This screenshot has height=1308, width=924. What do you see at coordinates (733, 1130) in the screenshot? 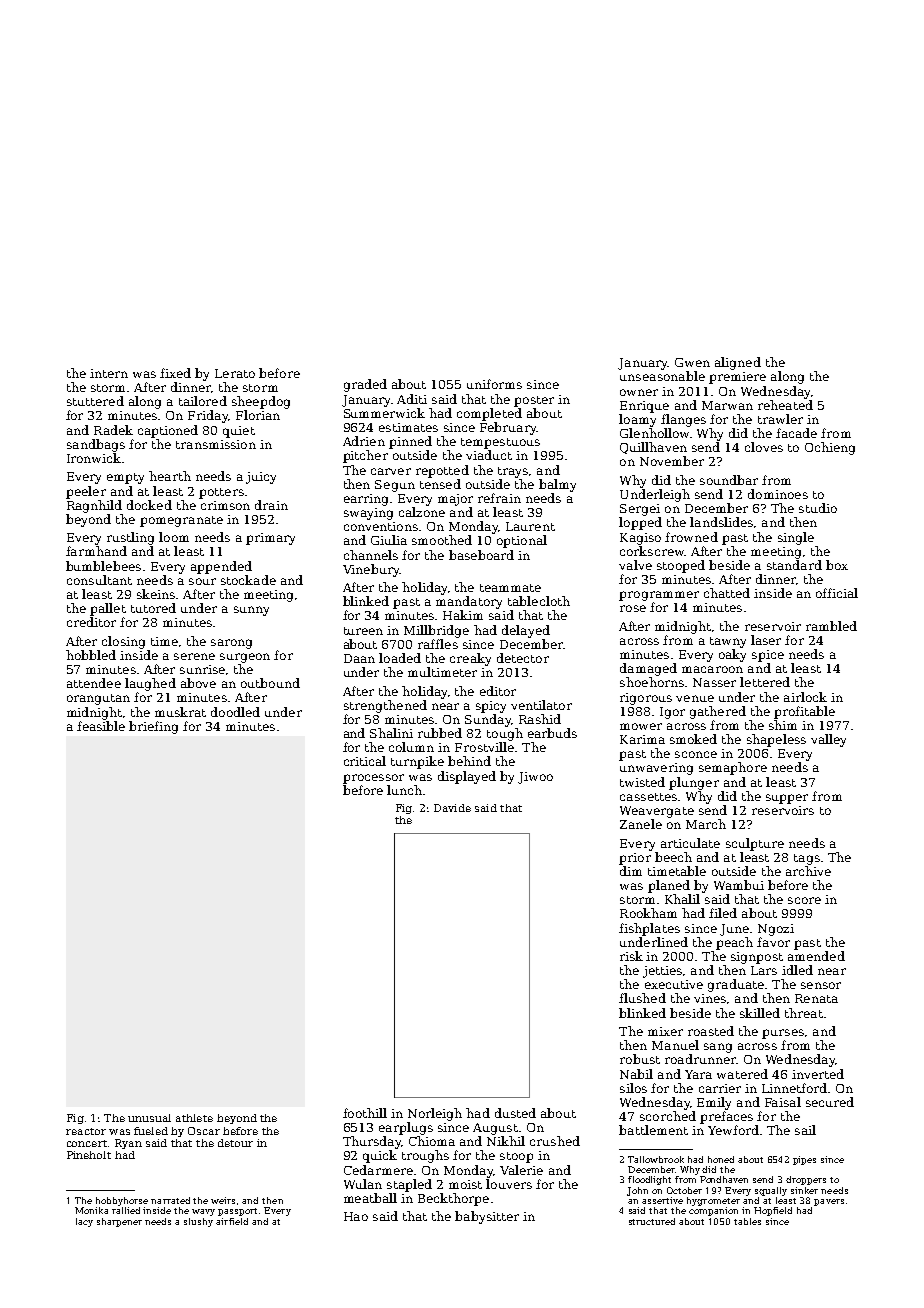
I see `Yewford` at bounding box center [733, 1130].
